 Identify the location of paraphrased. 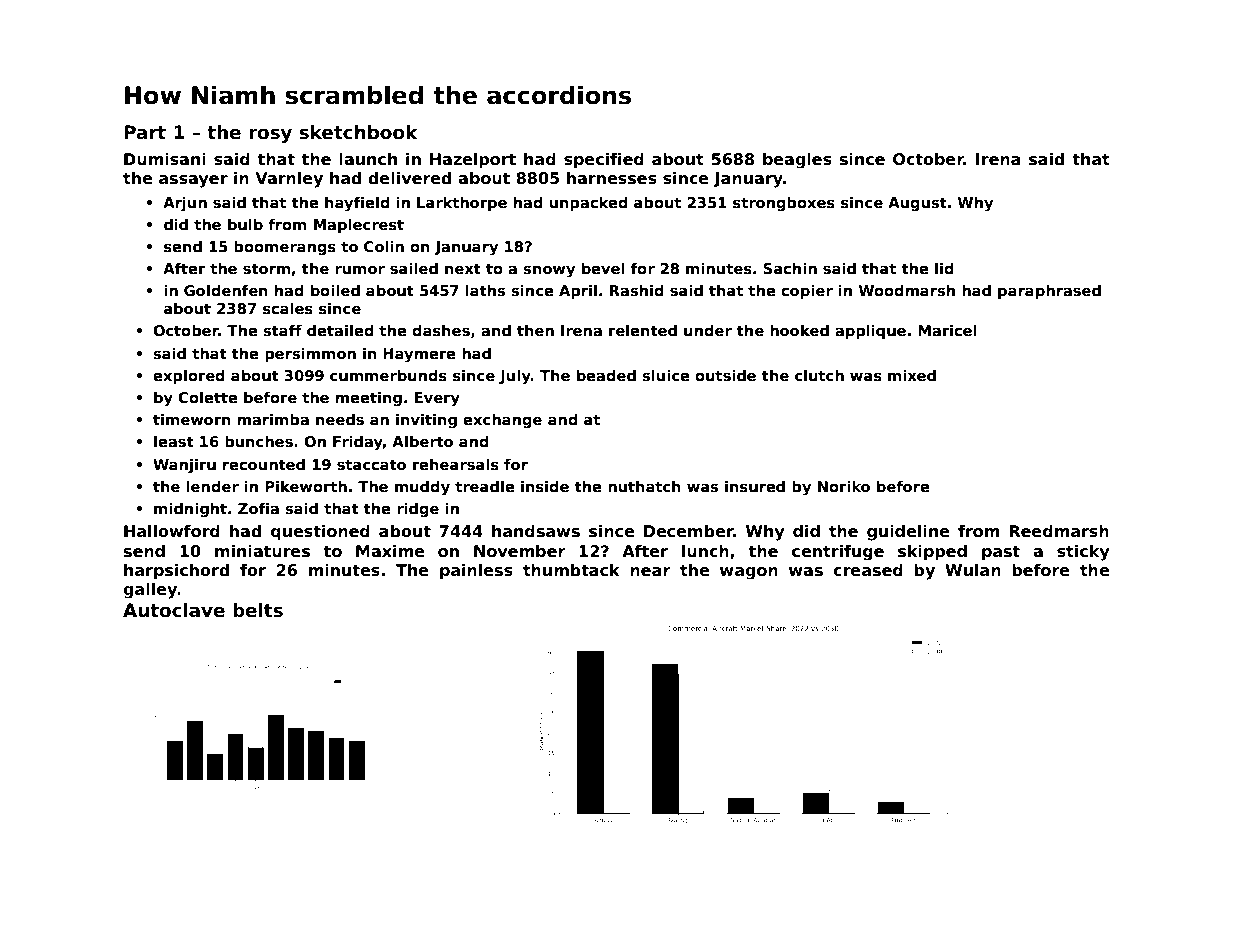
(1049, 291).
